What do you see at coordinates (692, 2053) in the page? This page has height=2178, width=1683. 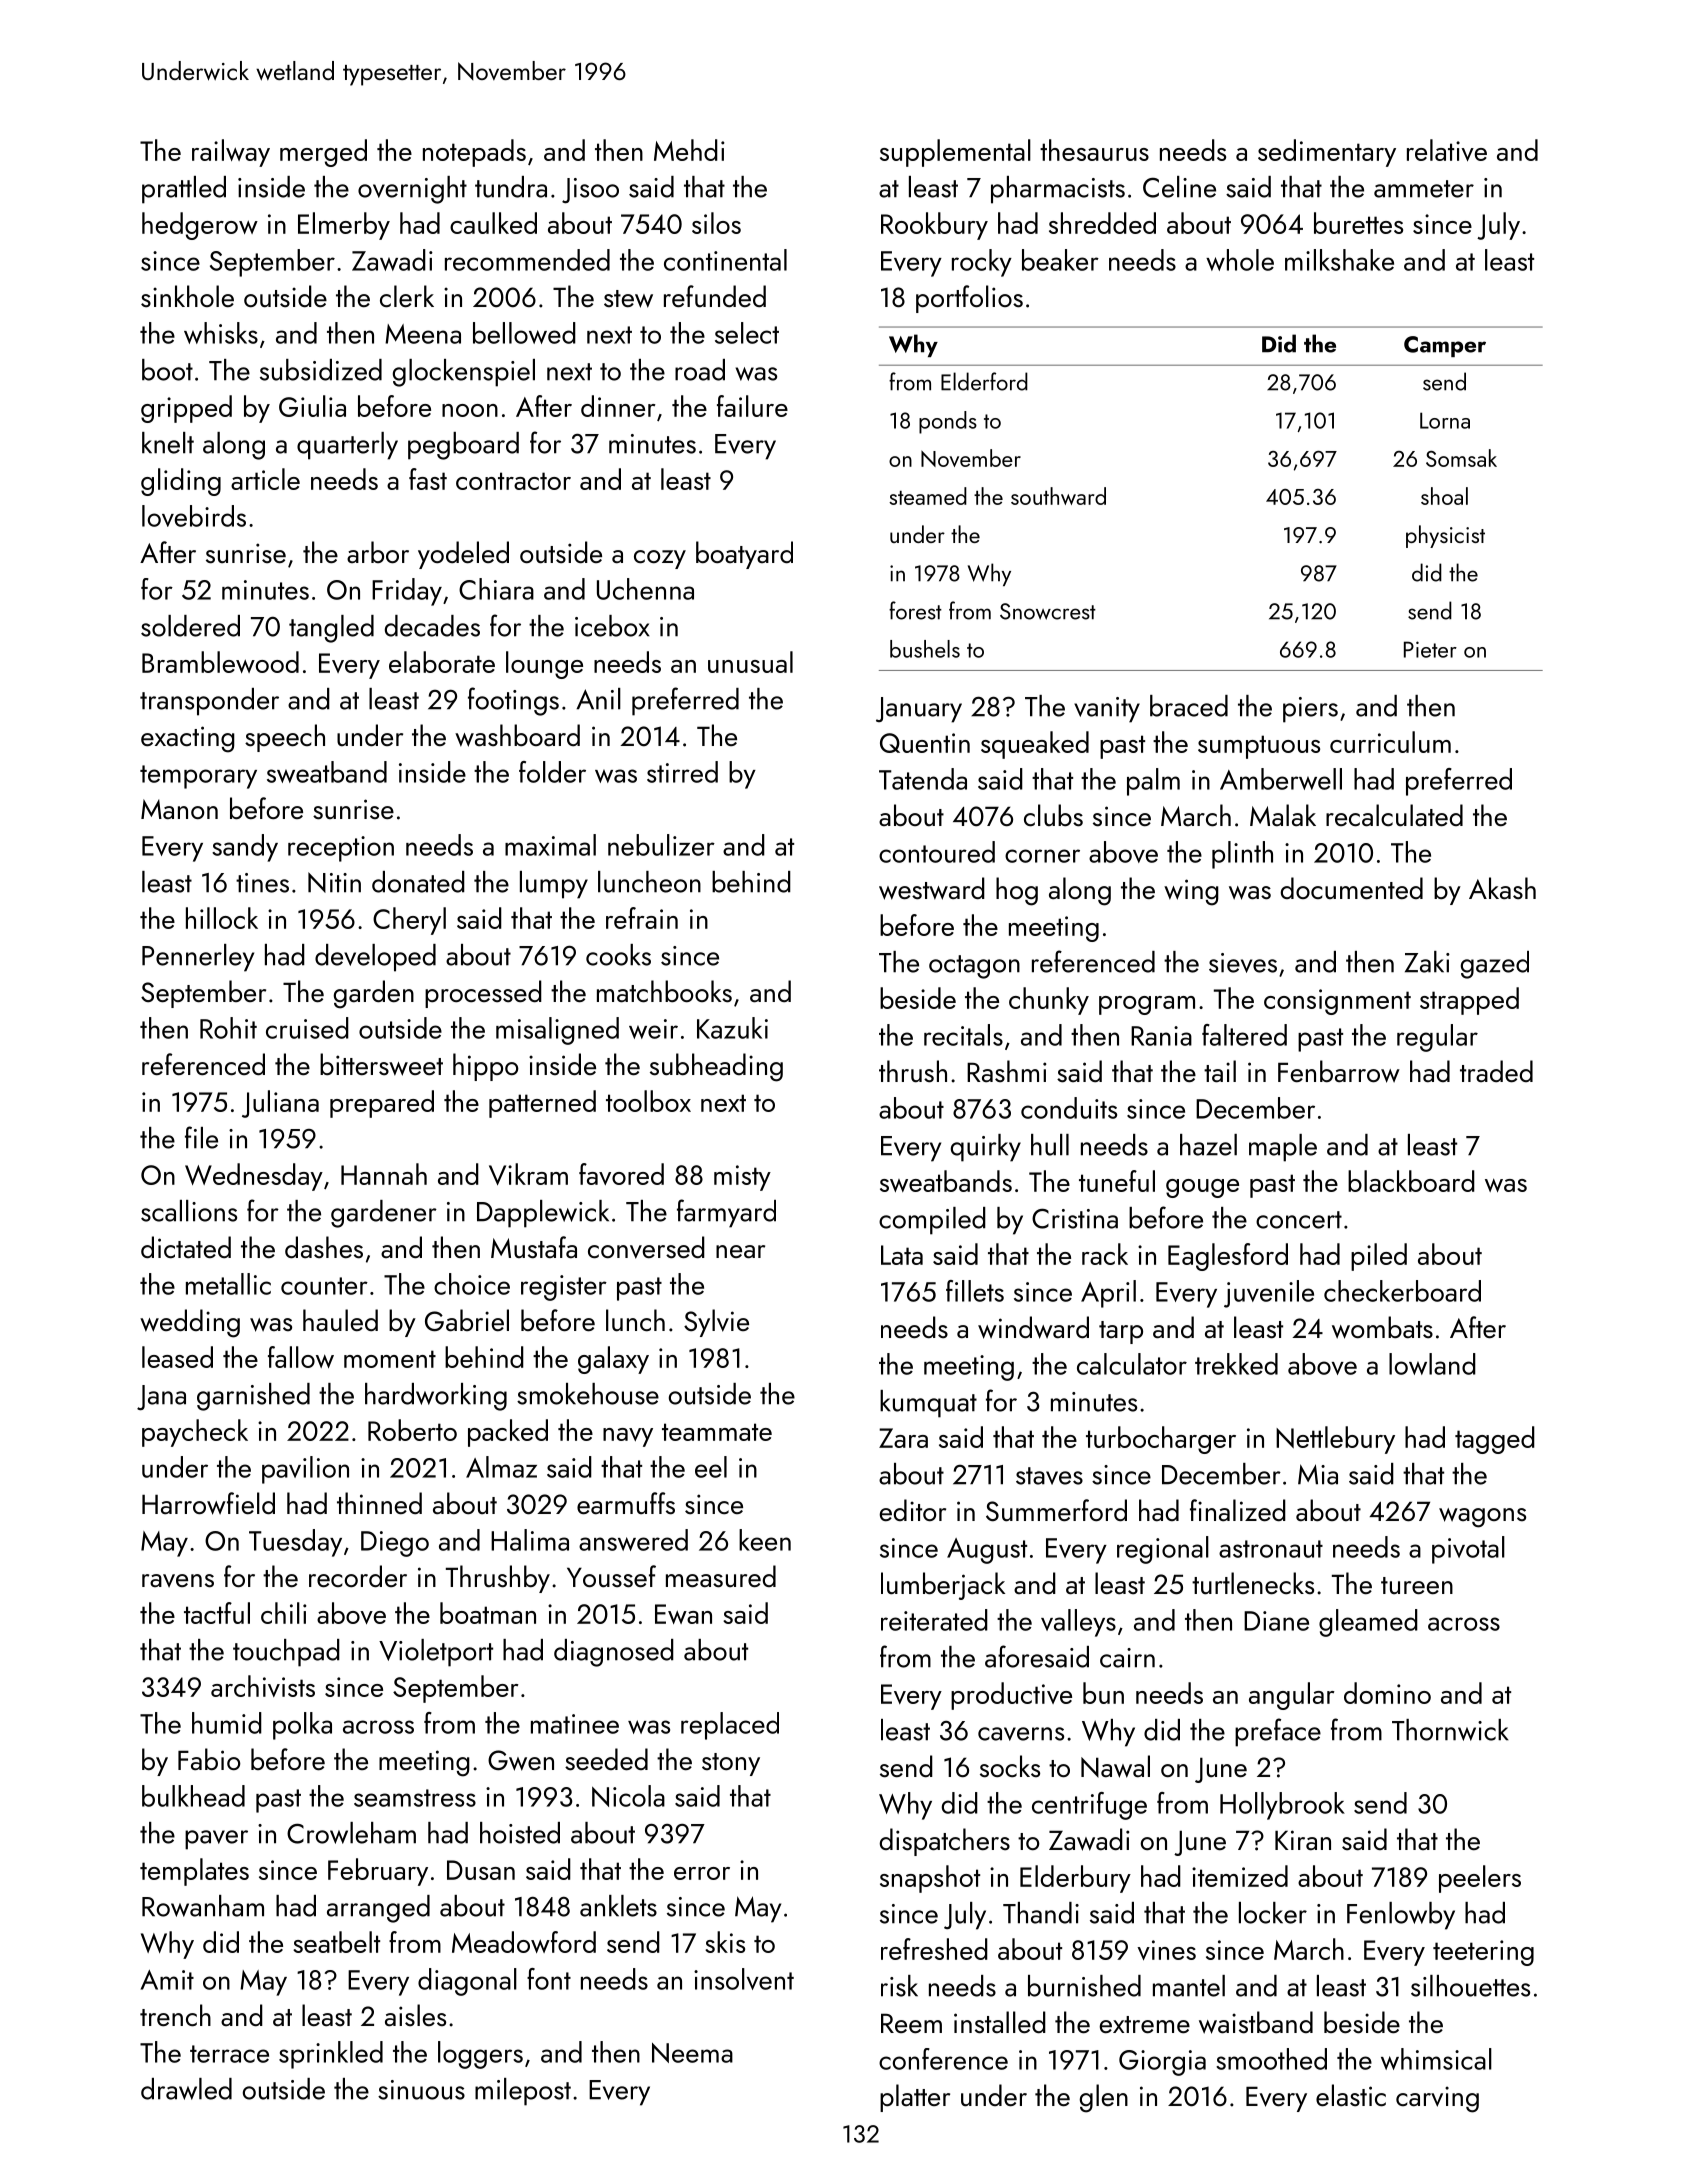 I see `Neema` at bounding box center [692, 2053].
